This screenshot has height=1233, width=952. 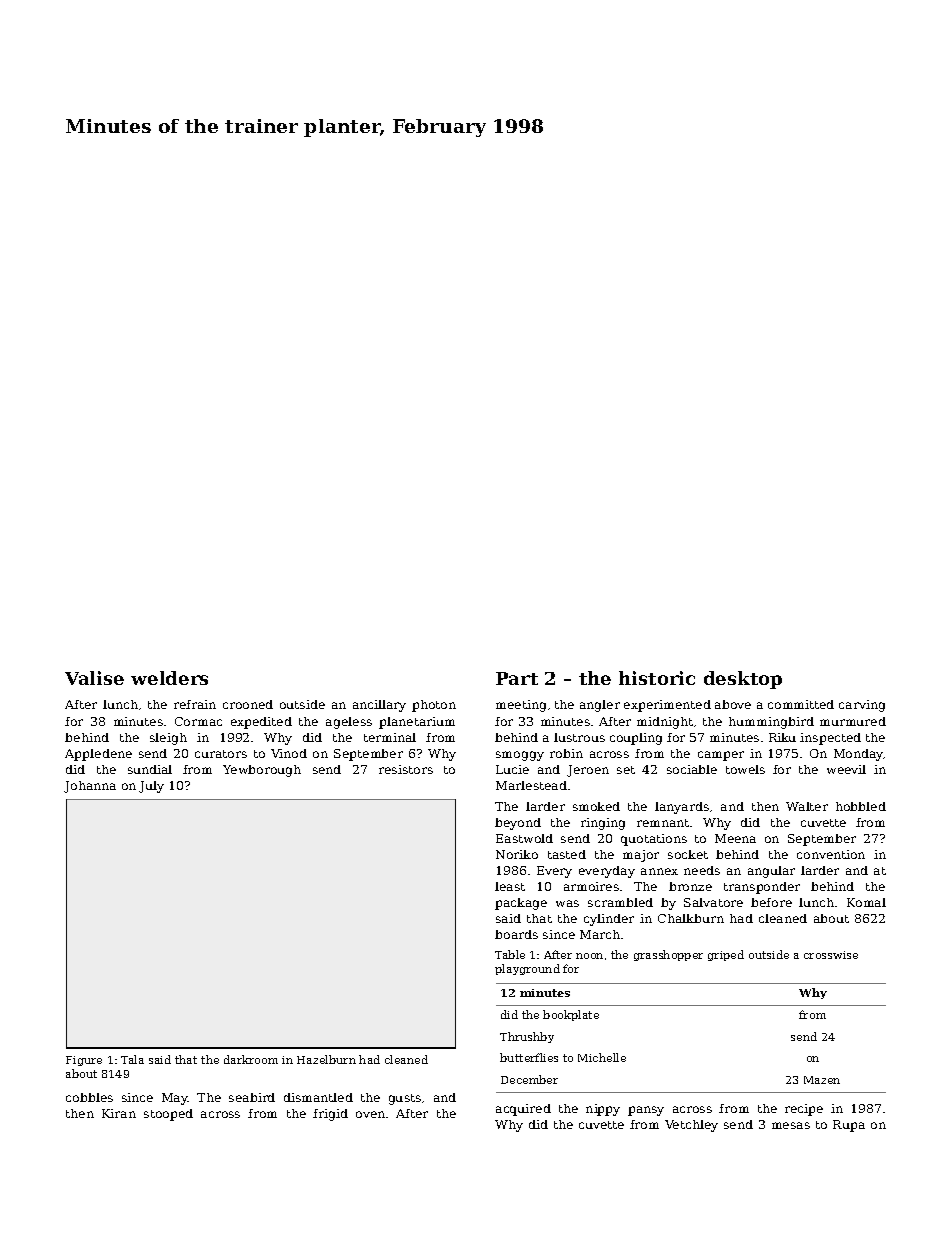 What do you see at coordinates (600, 706) in the screenshot?
I see `angler` at bounding box center [600, 706].
